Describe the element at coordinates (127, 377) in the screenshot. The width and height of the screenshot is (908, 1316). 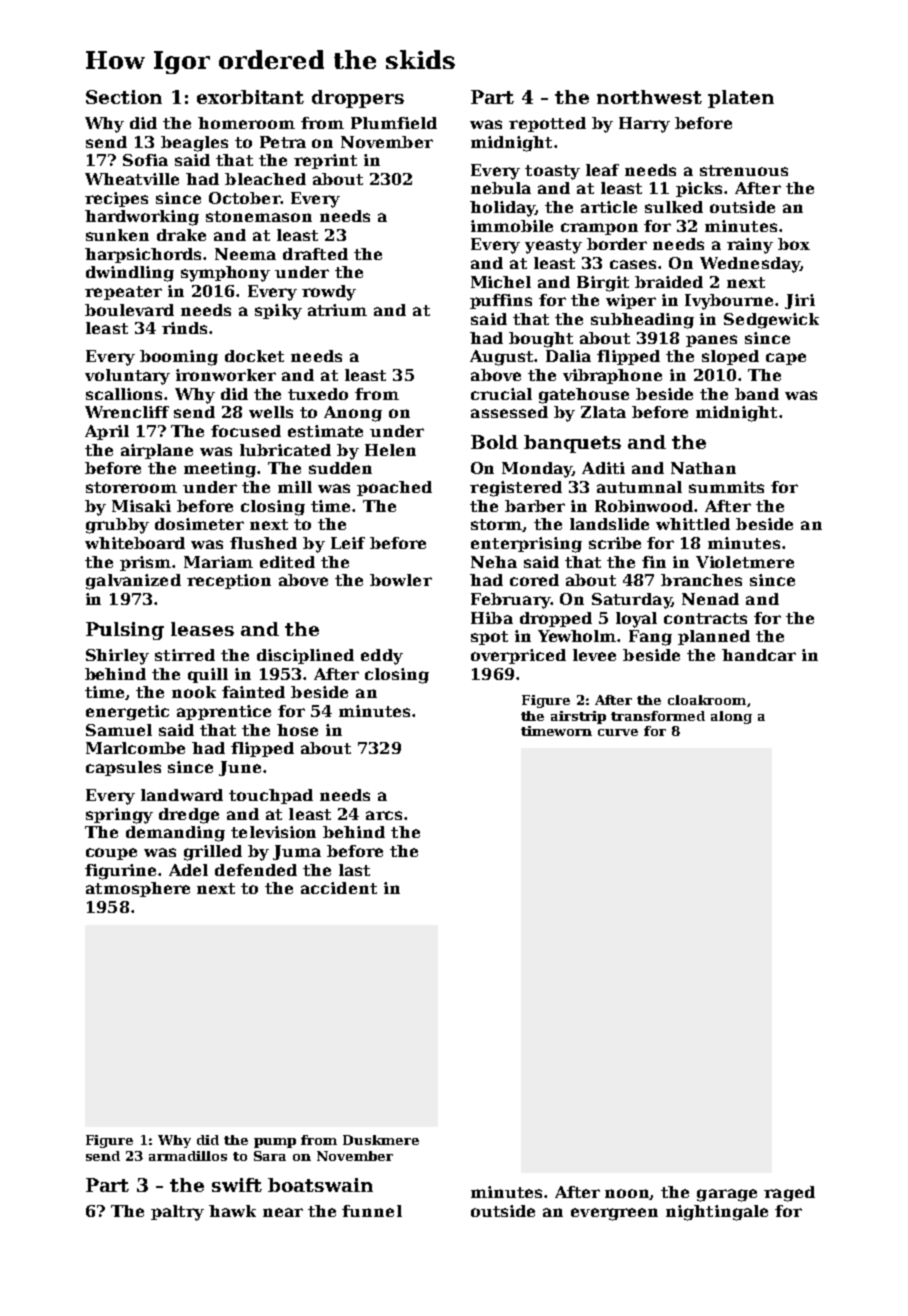
I see `voluntary` at that location.
